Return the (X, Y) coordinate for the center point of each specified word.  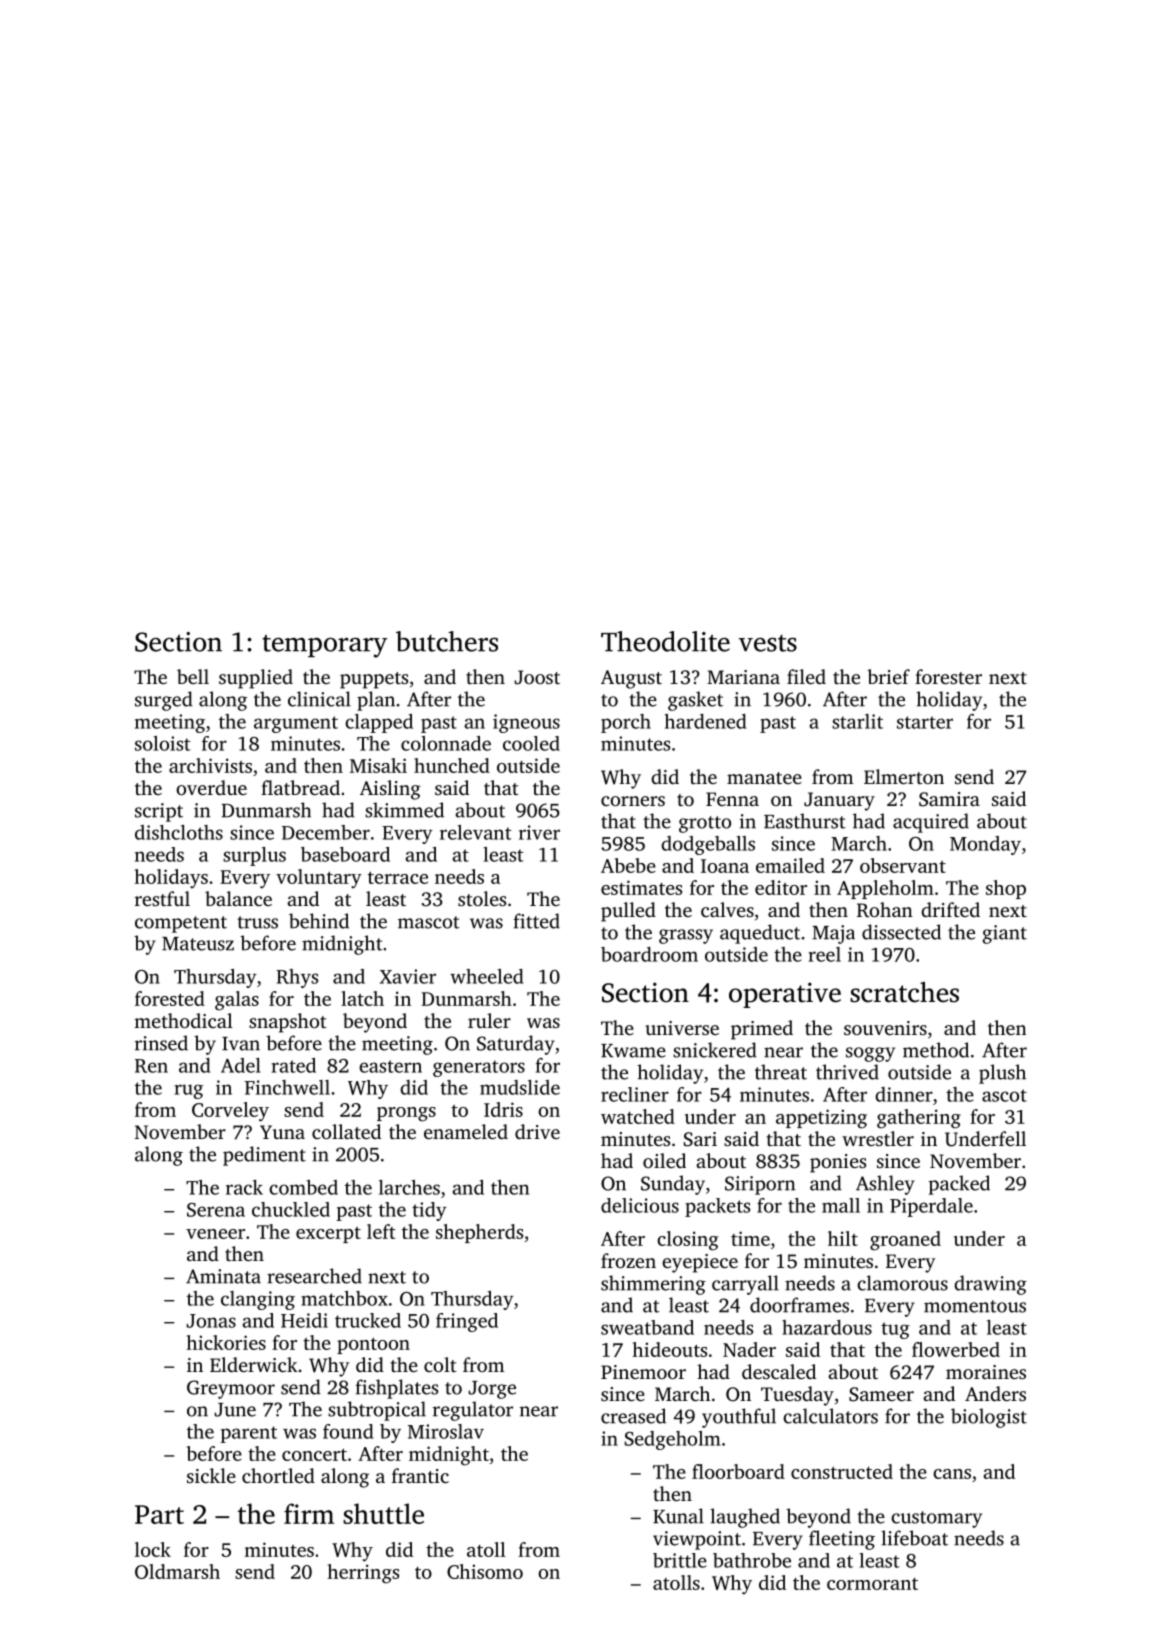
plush (1002, 1074)
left (381, 1231)
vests (768, 643)
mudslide (520, 1087)
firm (309, 1513)
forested (170, 998)
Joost (537, 677)
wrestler (878, 1138)
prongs (406, 1114)
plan (376, 701)
